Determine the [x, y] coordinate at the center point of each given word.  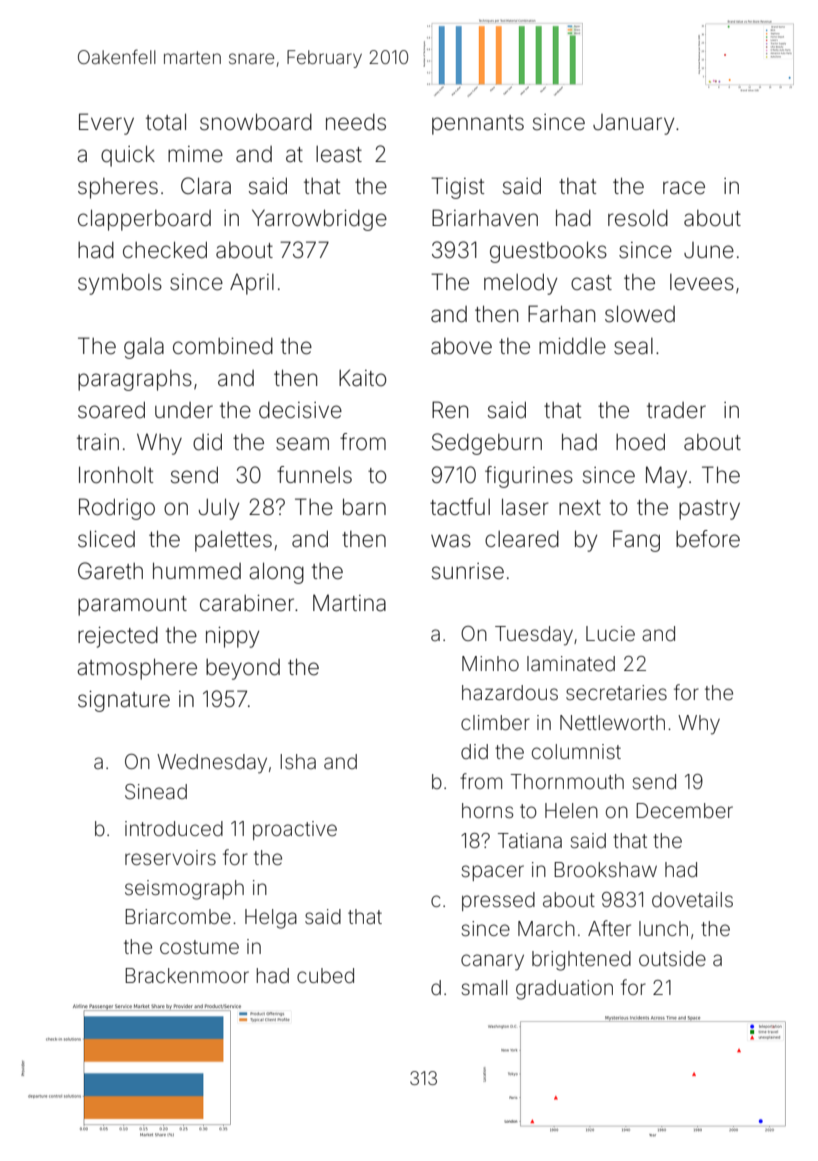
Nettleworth [612, 722]
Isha [298, 761]
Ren [450, 410]
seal [633, 346]
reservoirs [170, 857]
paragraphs [135, 380]
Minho [490, 663]
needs [356, 122]
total [166, 122]
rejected [118, 637]
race [684, 188]
